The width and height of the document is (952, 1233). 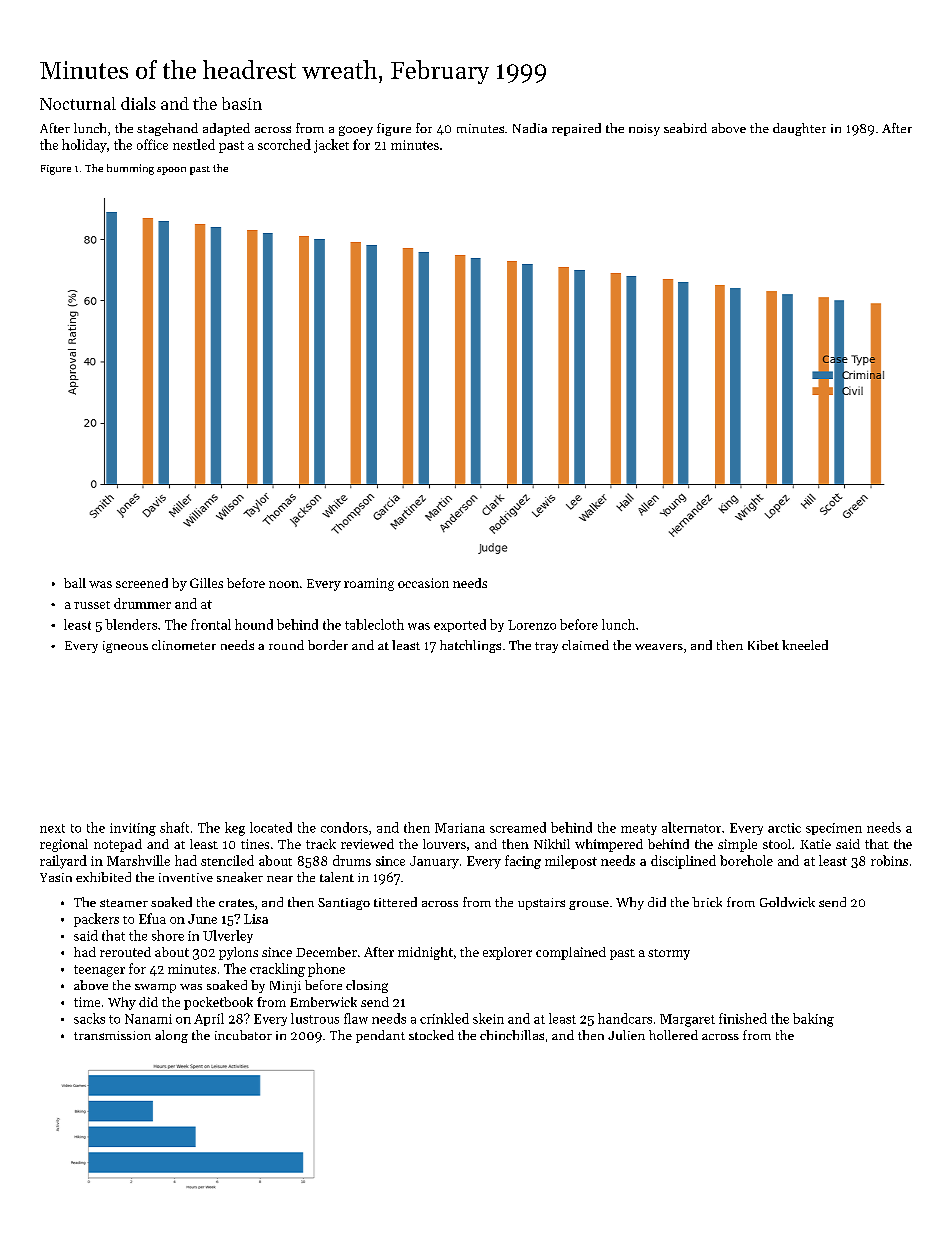 What do you see at coordinates (130, 169) in the document?
I see `humming` at bounding box center [130, 169].
